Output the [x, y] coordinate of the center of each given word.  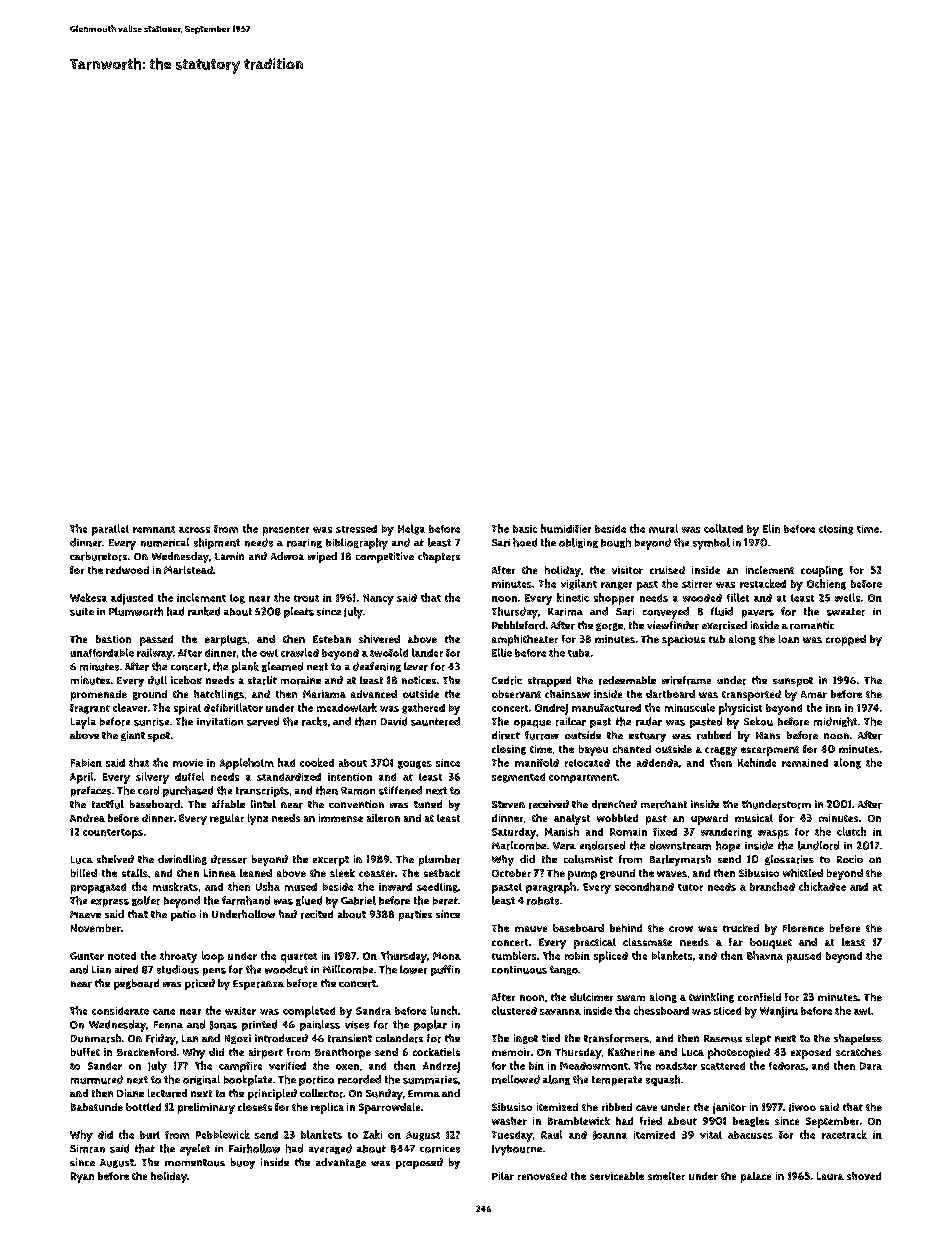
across [194, 530]
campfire [240, 1067]
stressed [356, 529]
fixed [665, 832]
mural [663, 528]
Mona [447, 956]
